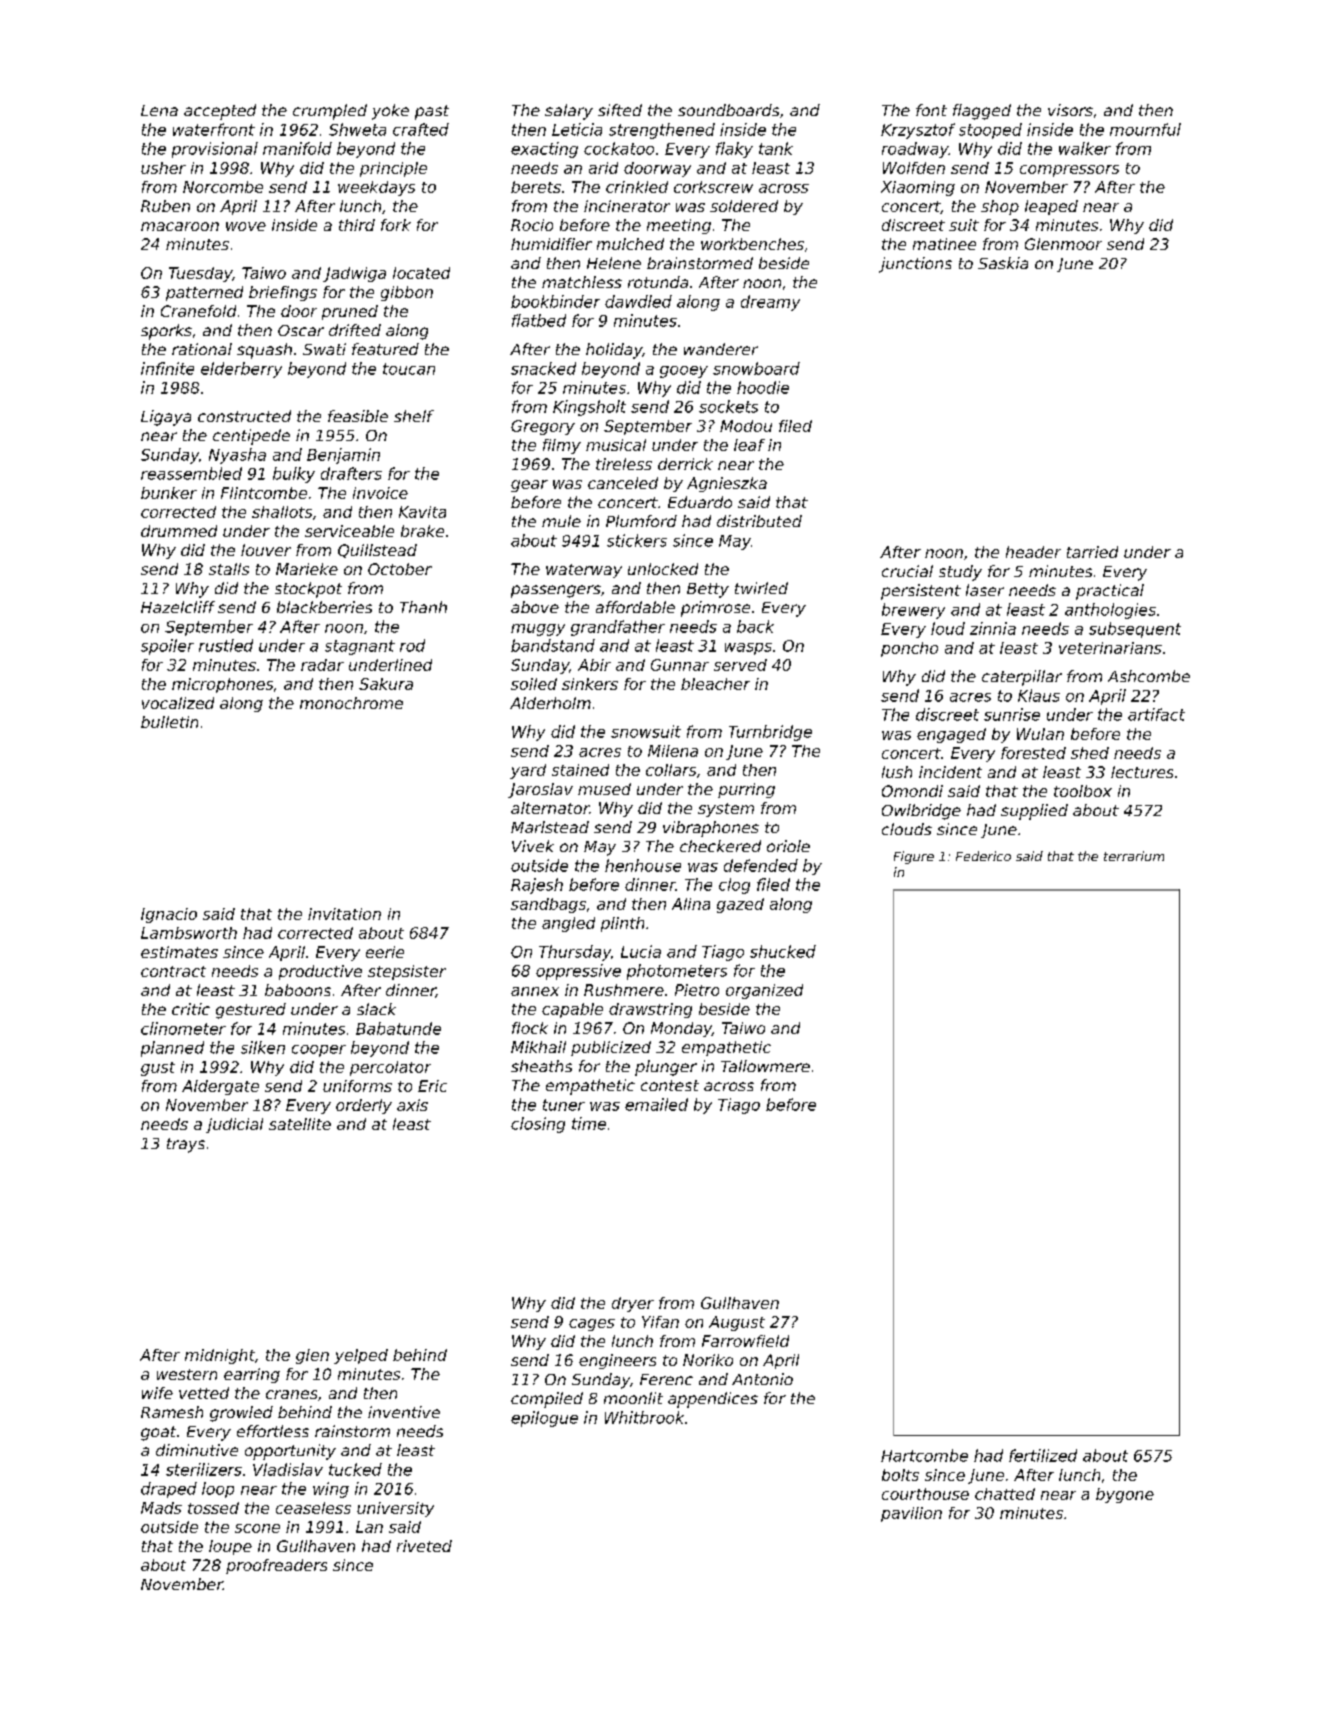 The image size is (1333, 1726). Describe the element at coordinates (1003, 263) in the screenshot. I see `Saskia` at that location.
